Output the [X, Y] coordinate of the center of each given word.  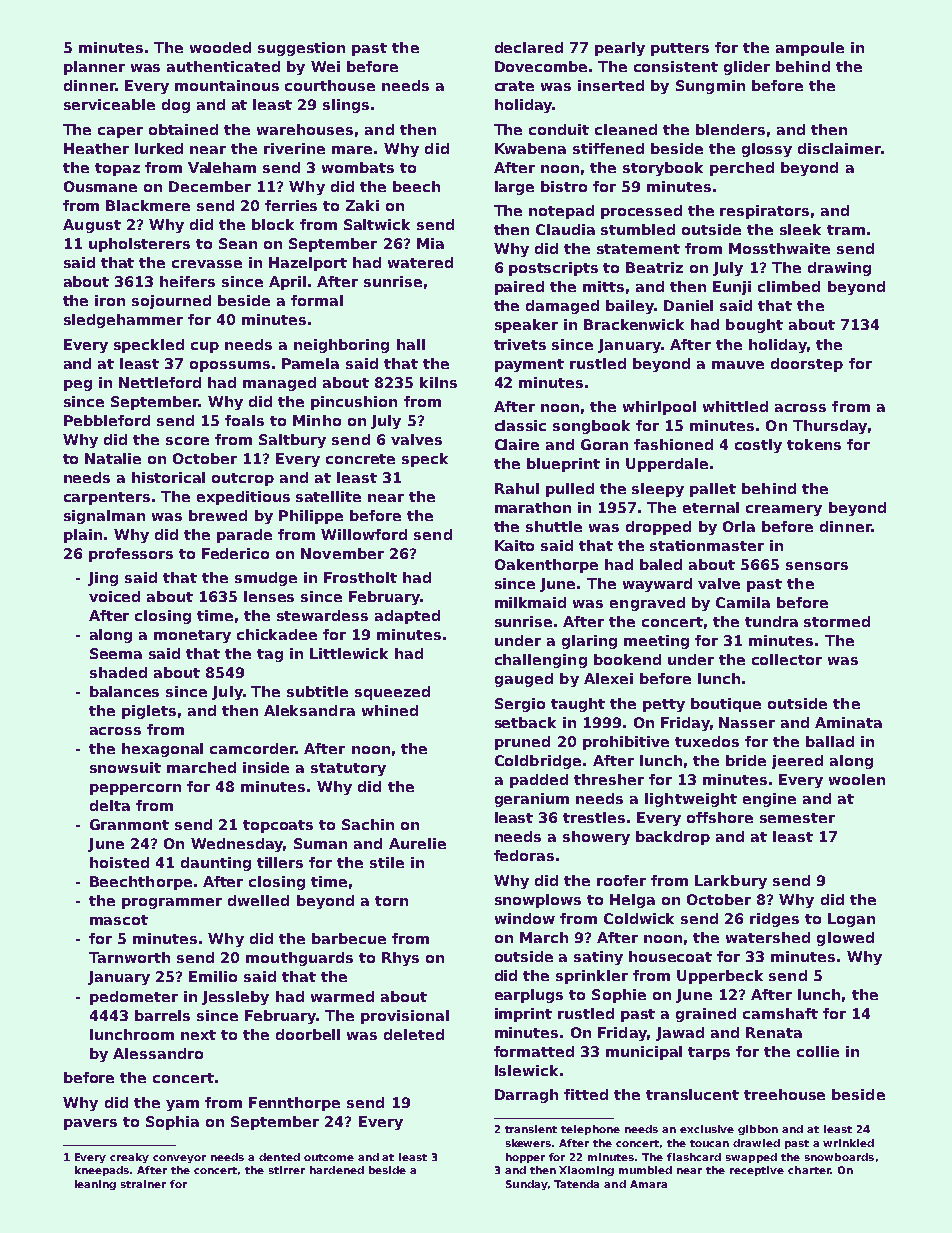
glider [747, 68]
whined [390, 710]
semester [797, 818]
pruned [522, 743]
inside [266, 767]
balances [124, 691]
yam [182, 1105]
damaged [562, 307]
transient [531, 1129]
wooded [220, 47]
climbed [789, 286]
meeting [656, 642]
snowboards [839, 1157]
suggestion [301, 49]
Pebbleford [107, 420]
